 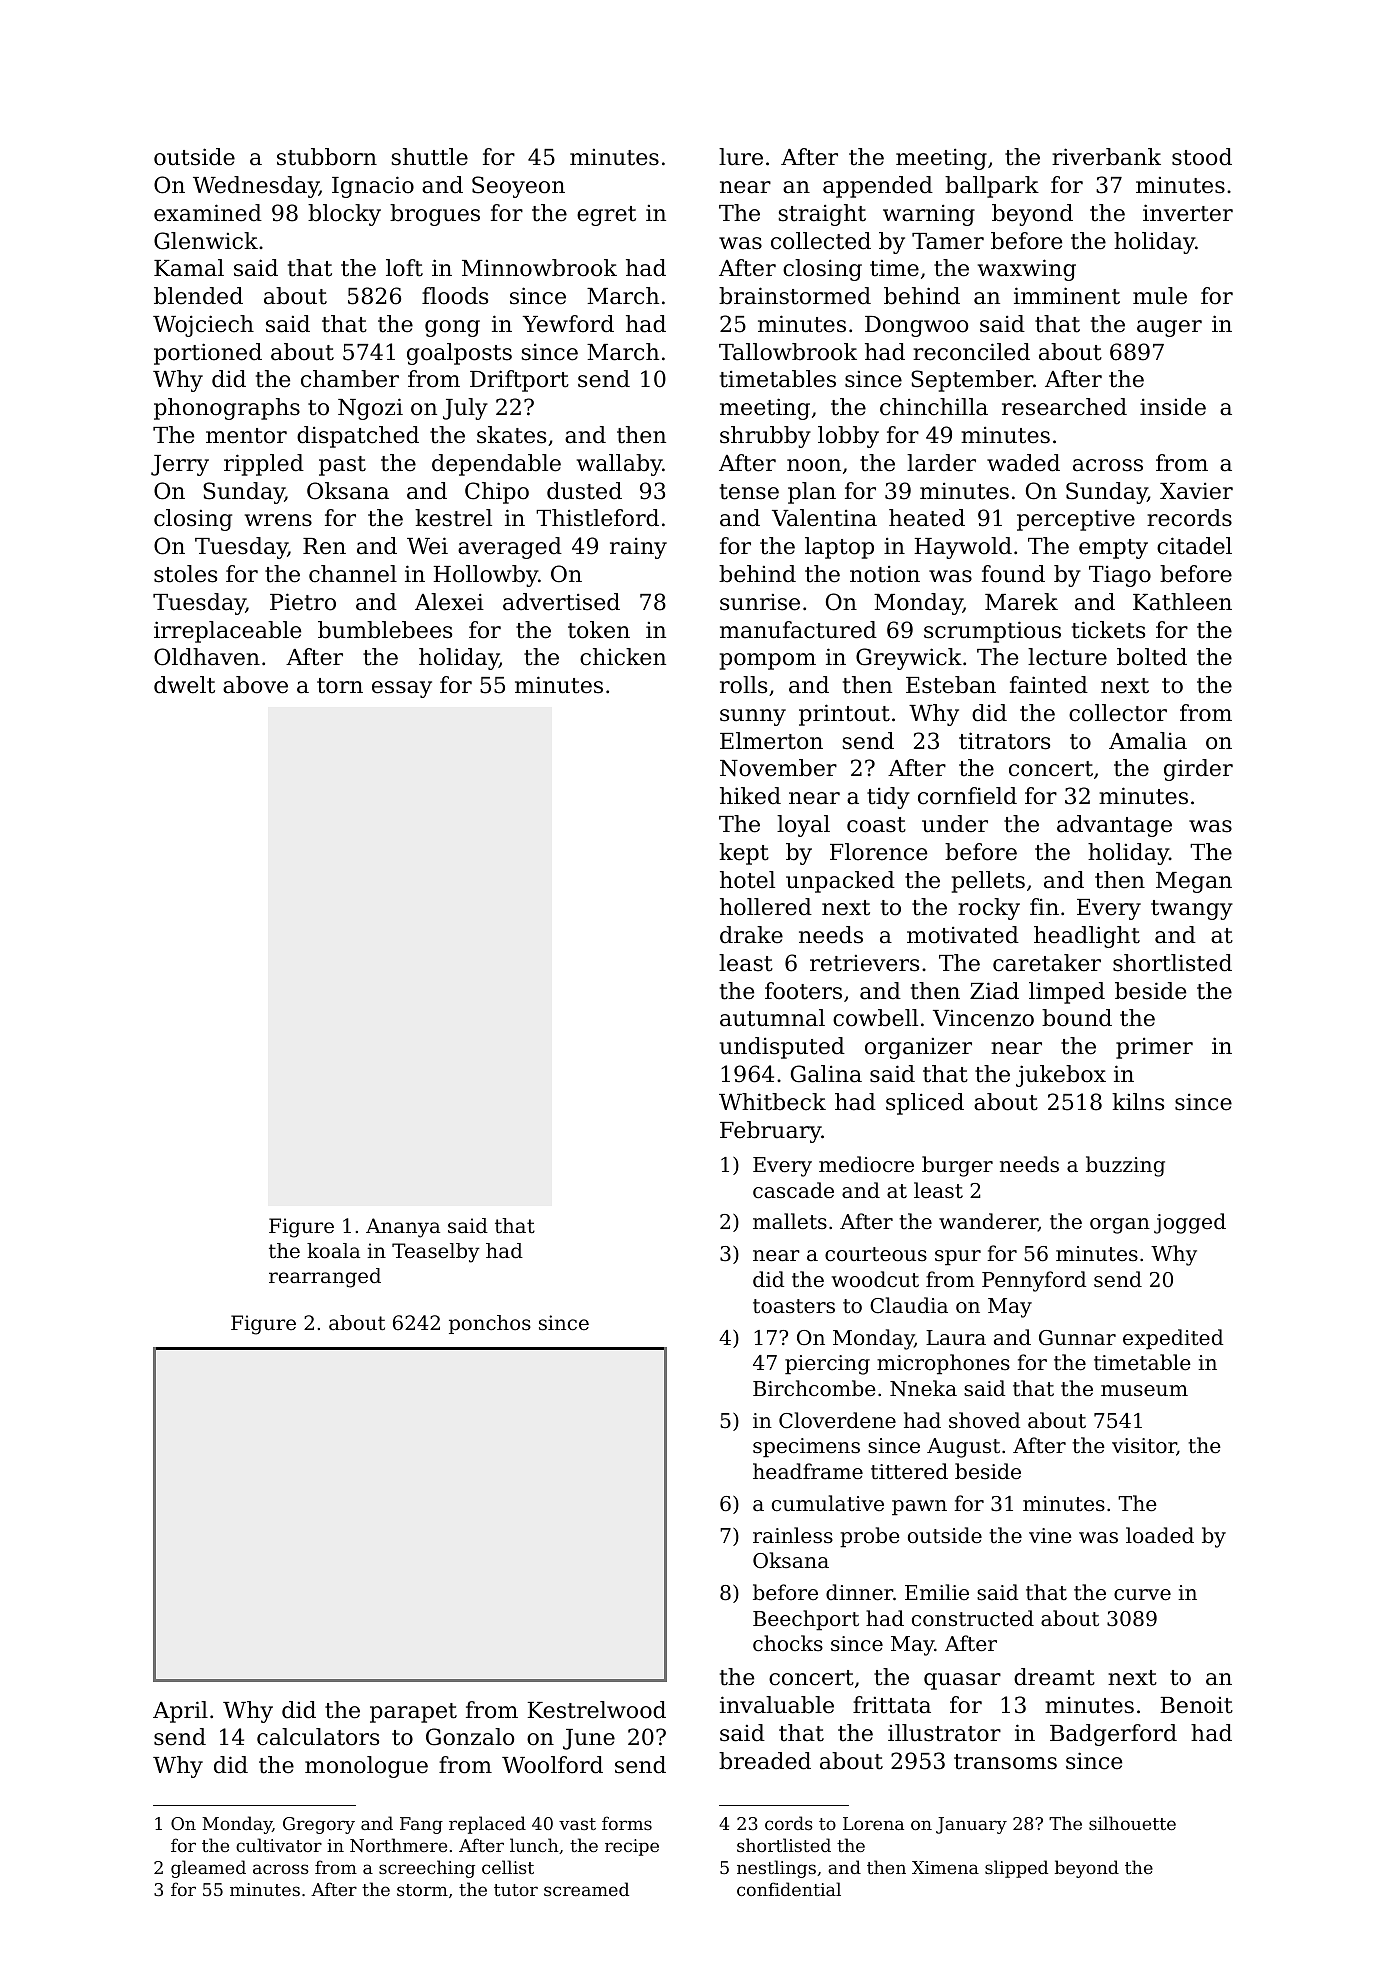 I want to click on April, so click(x=180, y=1712).
